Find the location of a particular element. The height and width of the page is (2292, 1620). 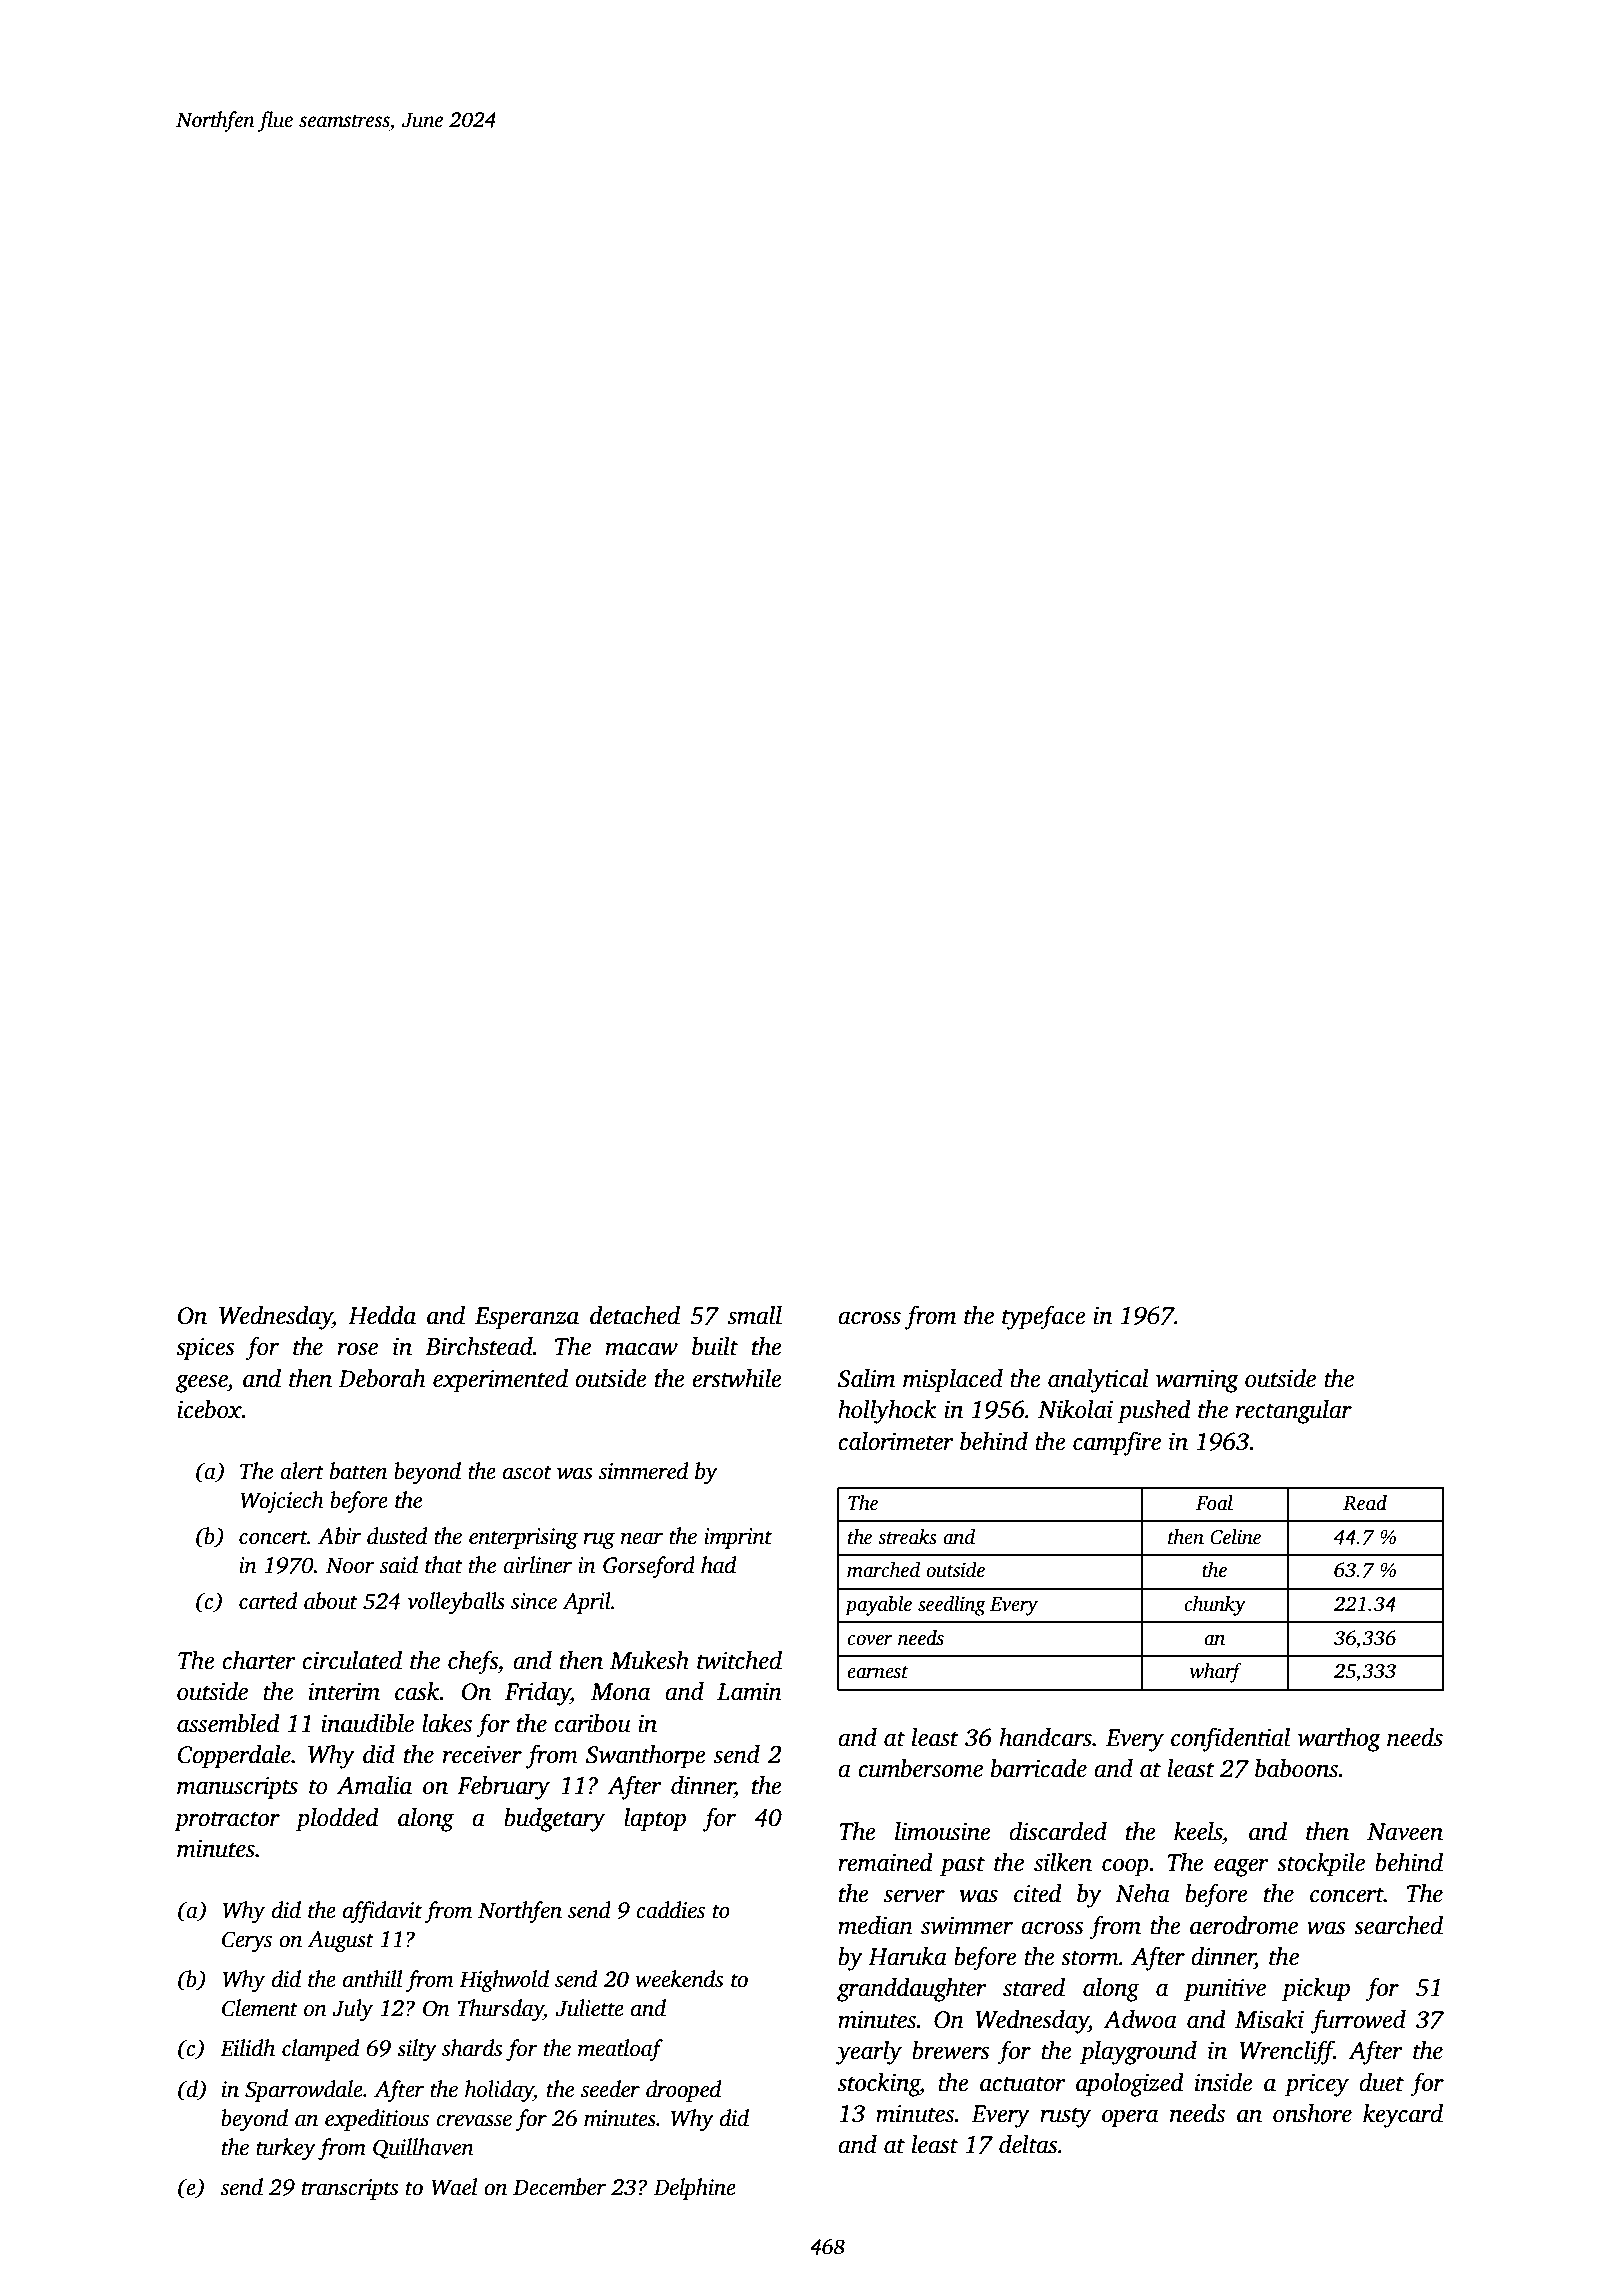

Abir is located at coordinates (339, 1536).
